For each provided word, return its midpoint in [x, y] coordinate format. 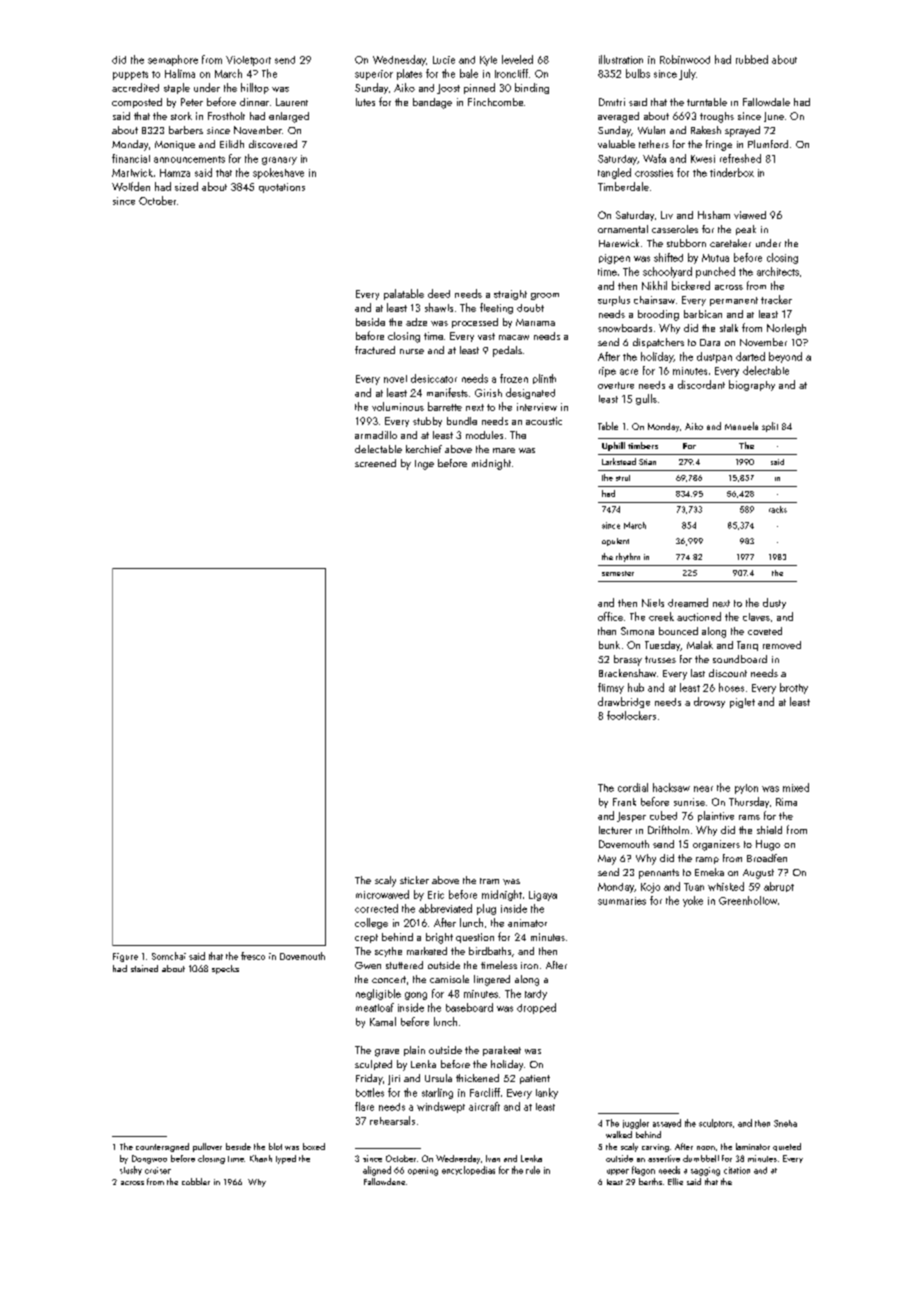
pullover [207, 1147]
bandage [432, 103]
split [770, 427]
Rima [786, 802]
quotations [282, 188]
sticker [414, 880]
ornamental [623, 229]
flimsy [611, 688]
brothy [794, 688]
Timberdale [623, 186]
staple [177, 88]
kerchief [424, 449]
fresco [253, 956]
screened [375, 463]
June [774, 117]
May [607, 860]
